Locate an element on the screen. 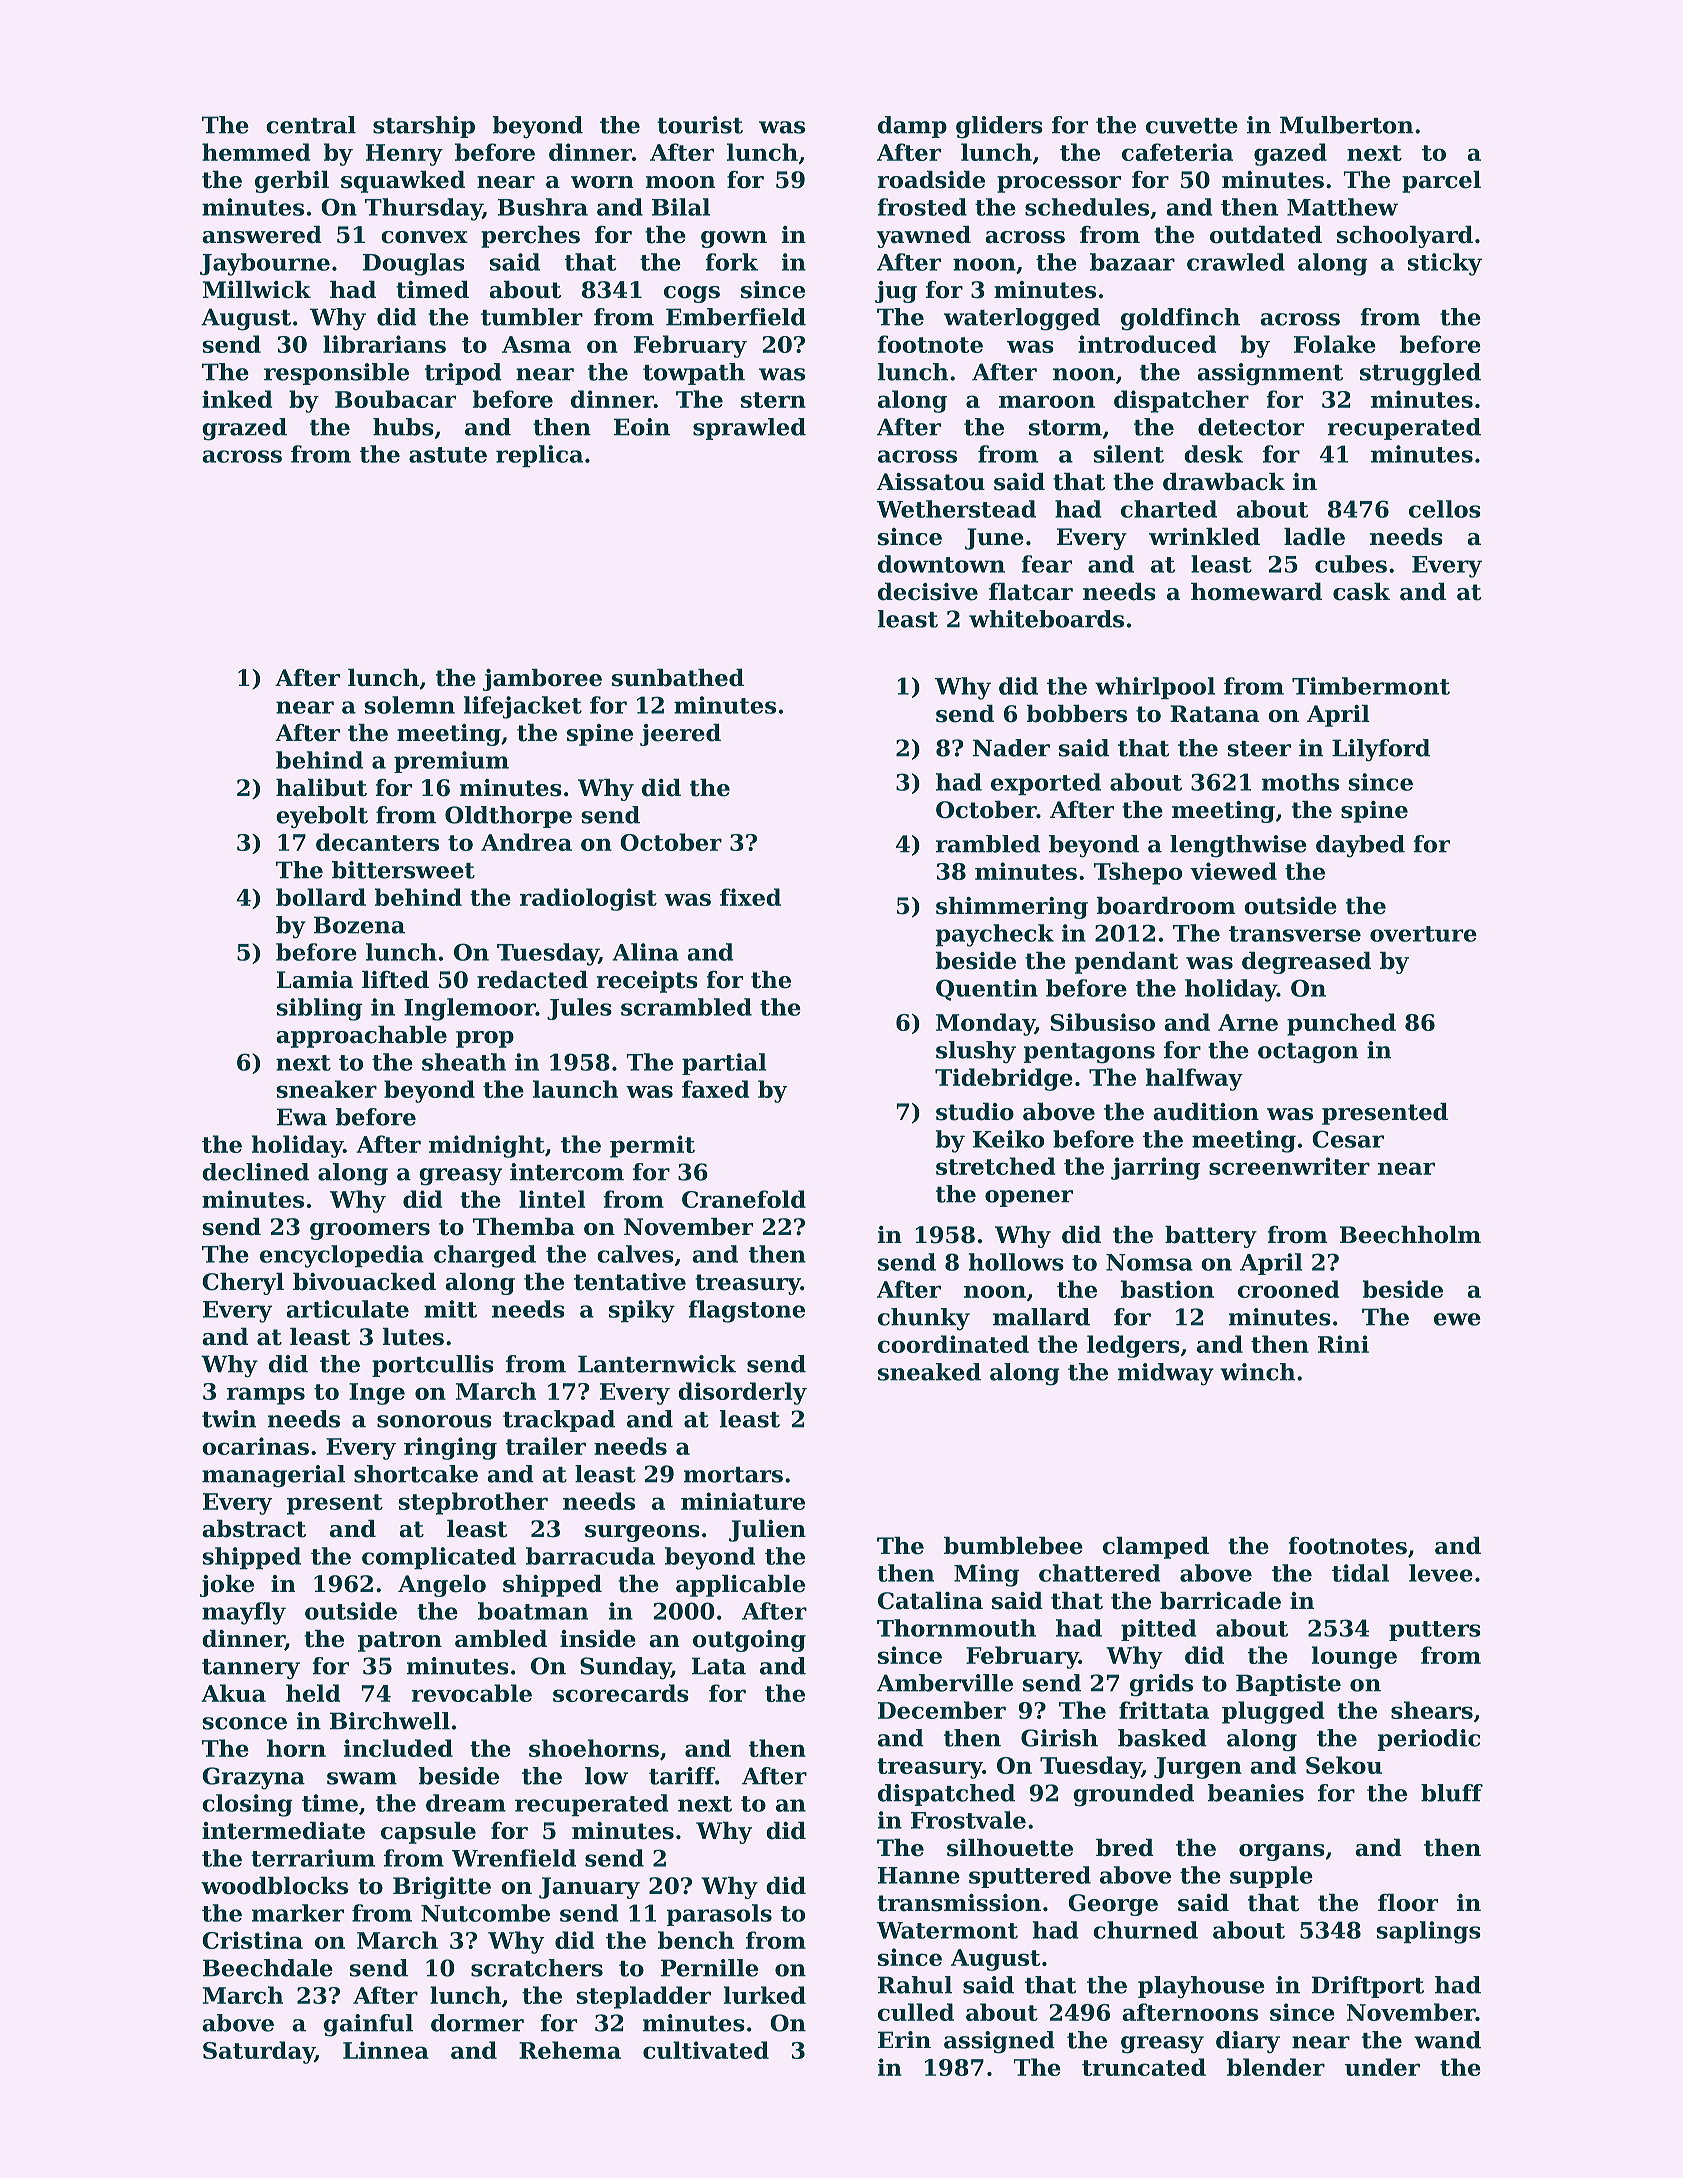 The width and height of the screenshot is (1683, 2178). inked is located at coordinates (237, 399).
